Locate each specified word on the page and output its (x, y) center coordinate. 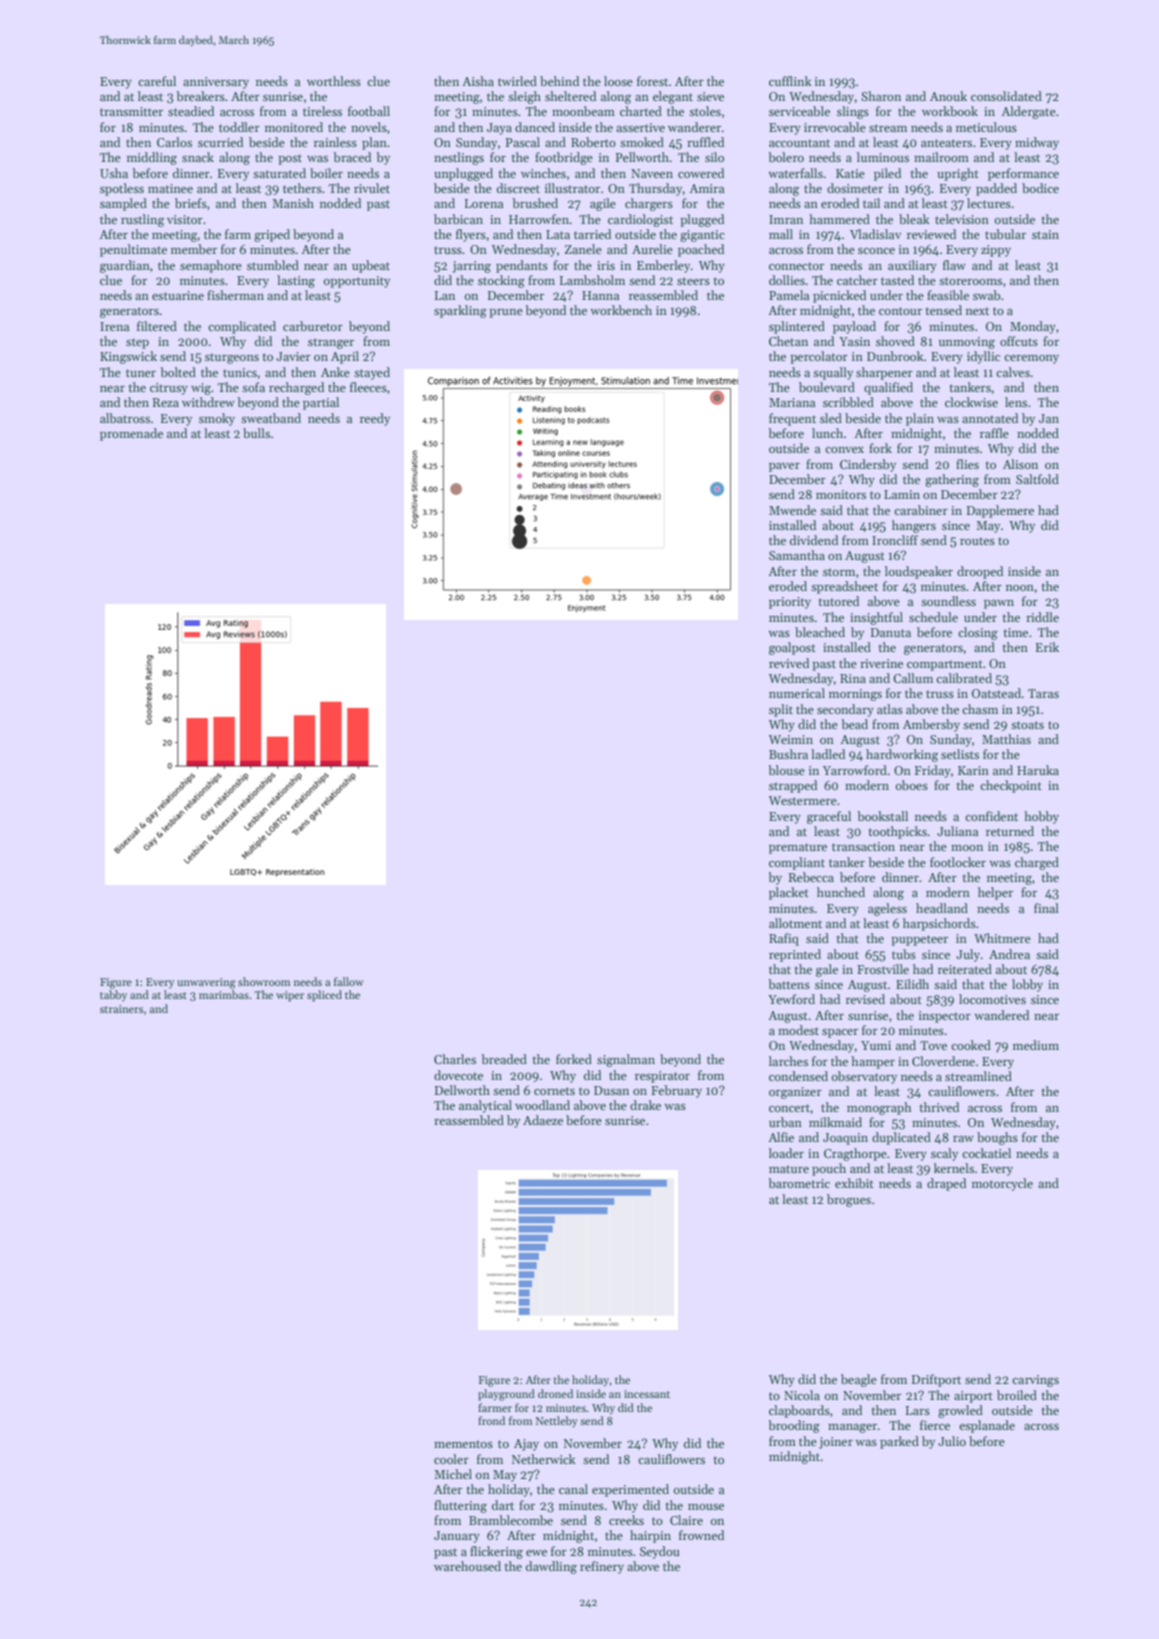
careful (157, 81)
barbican (458, 219)
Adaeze (543, 1120)
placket (789, 893)
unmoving (967, 343)
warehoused (467, 1566)
